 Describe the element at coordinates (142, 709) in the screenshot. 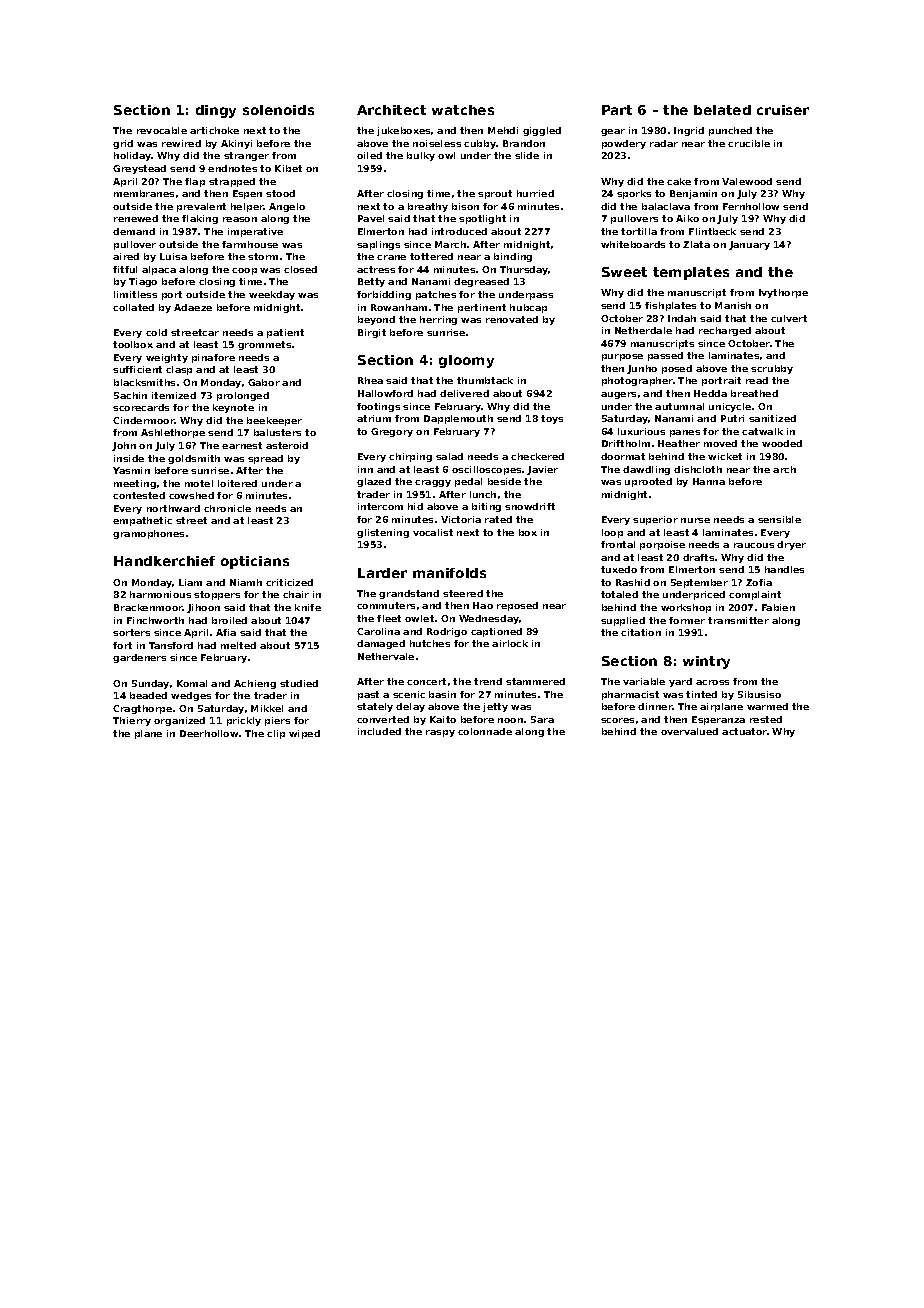

I see `Cragthorpe` at that location.
